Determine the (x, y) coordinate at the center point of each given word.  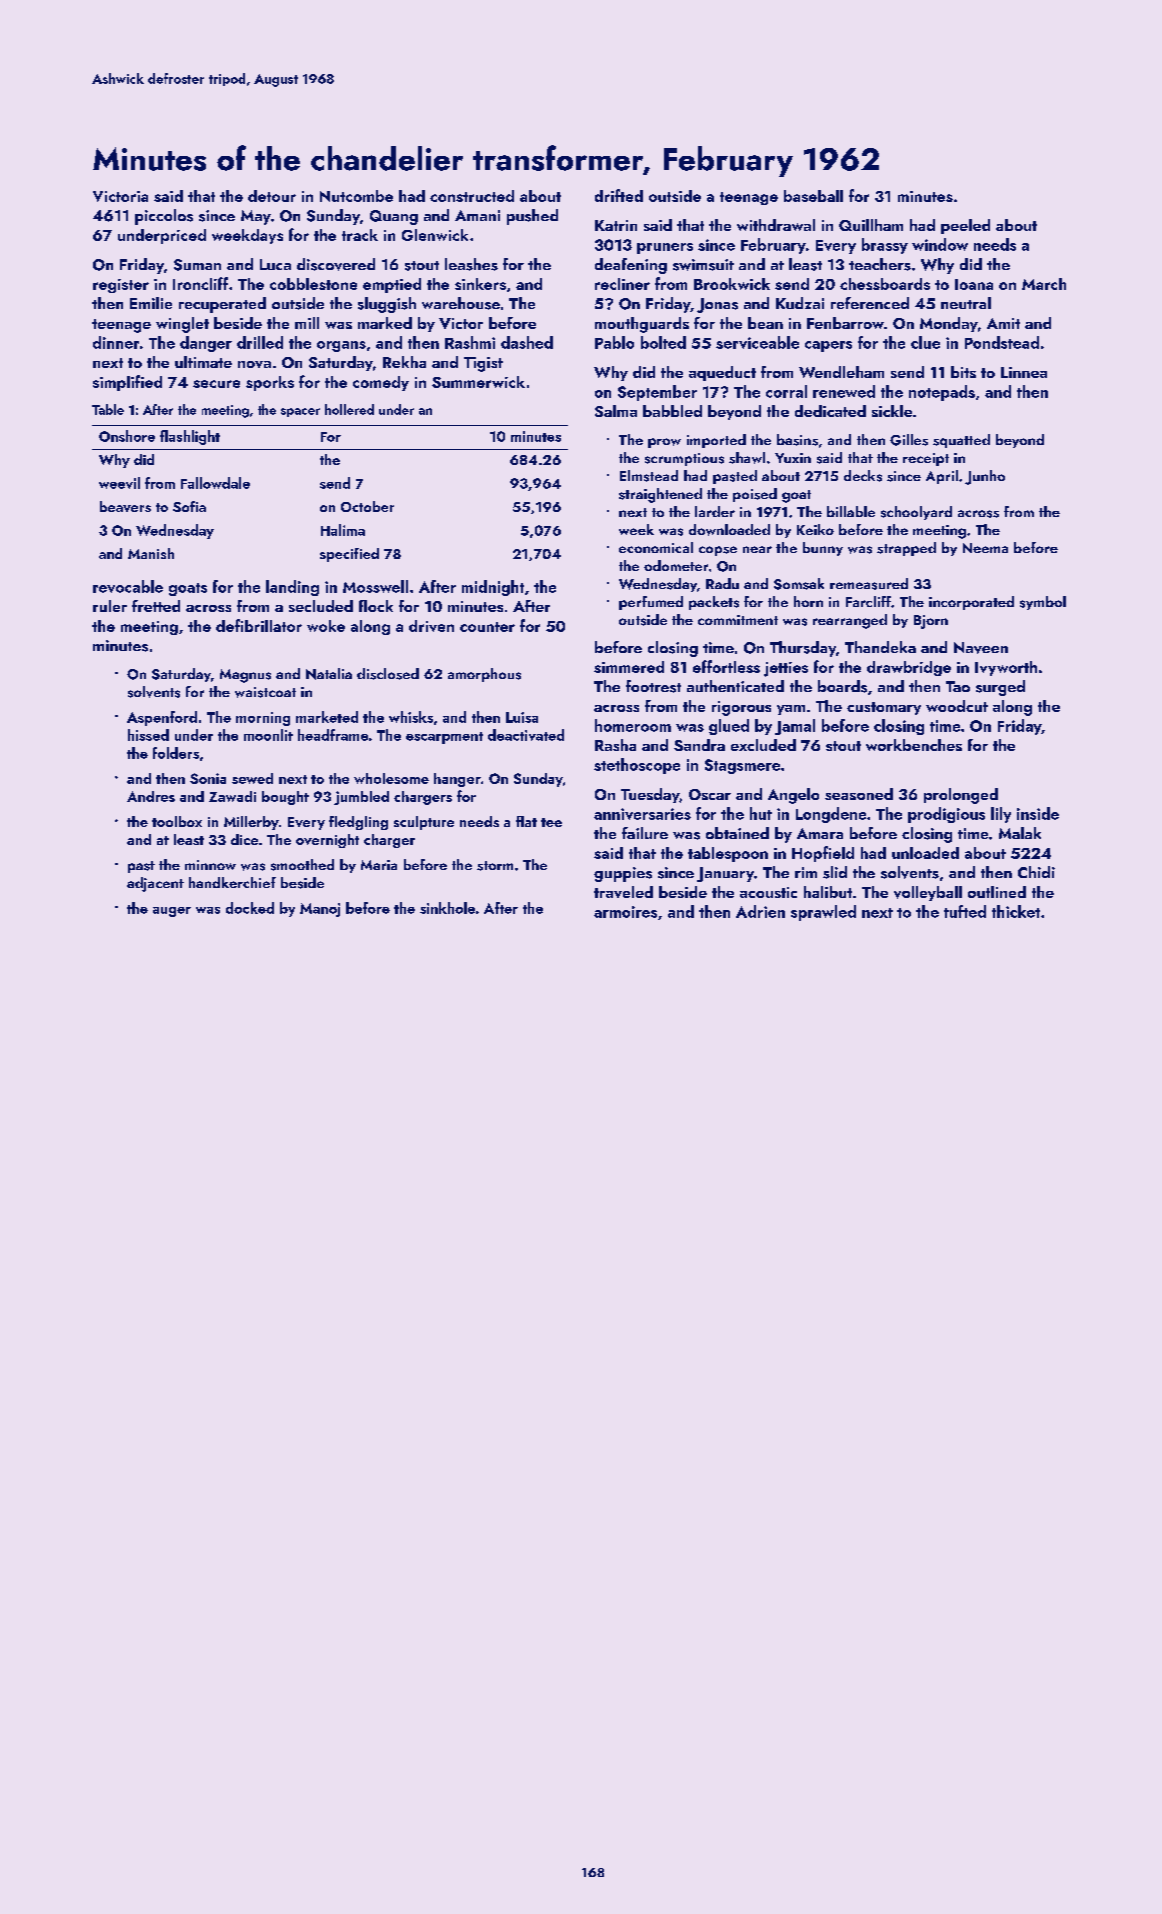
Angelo (793, 796)
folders (176, 753)
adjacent (155, 884)
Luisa (522, 717)
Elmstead (649, 476)
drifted (619, 195)
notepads (942, 393)
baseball (813, 196)
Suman (197, 265)
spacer (300, 412)
